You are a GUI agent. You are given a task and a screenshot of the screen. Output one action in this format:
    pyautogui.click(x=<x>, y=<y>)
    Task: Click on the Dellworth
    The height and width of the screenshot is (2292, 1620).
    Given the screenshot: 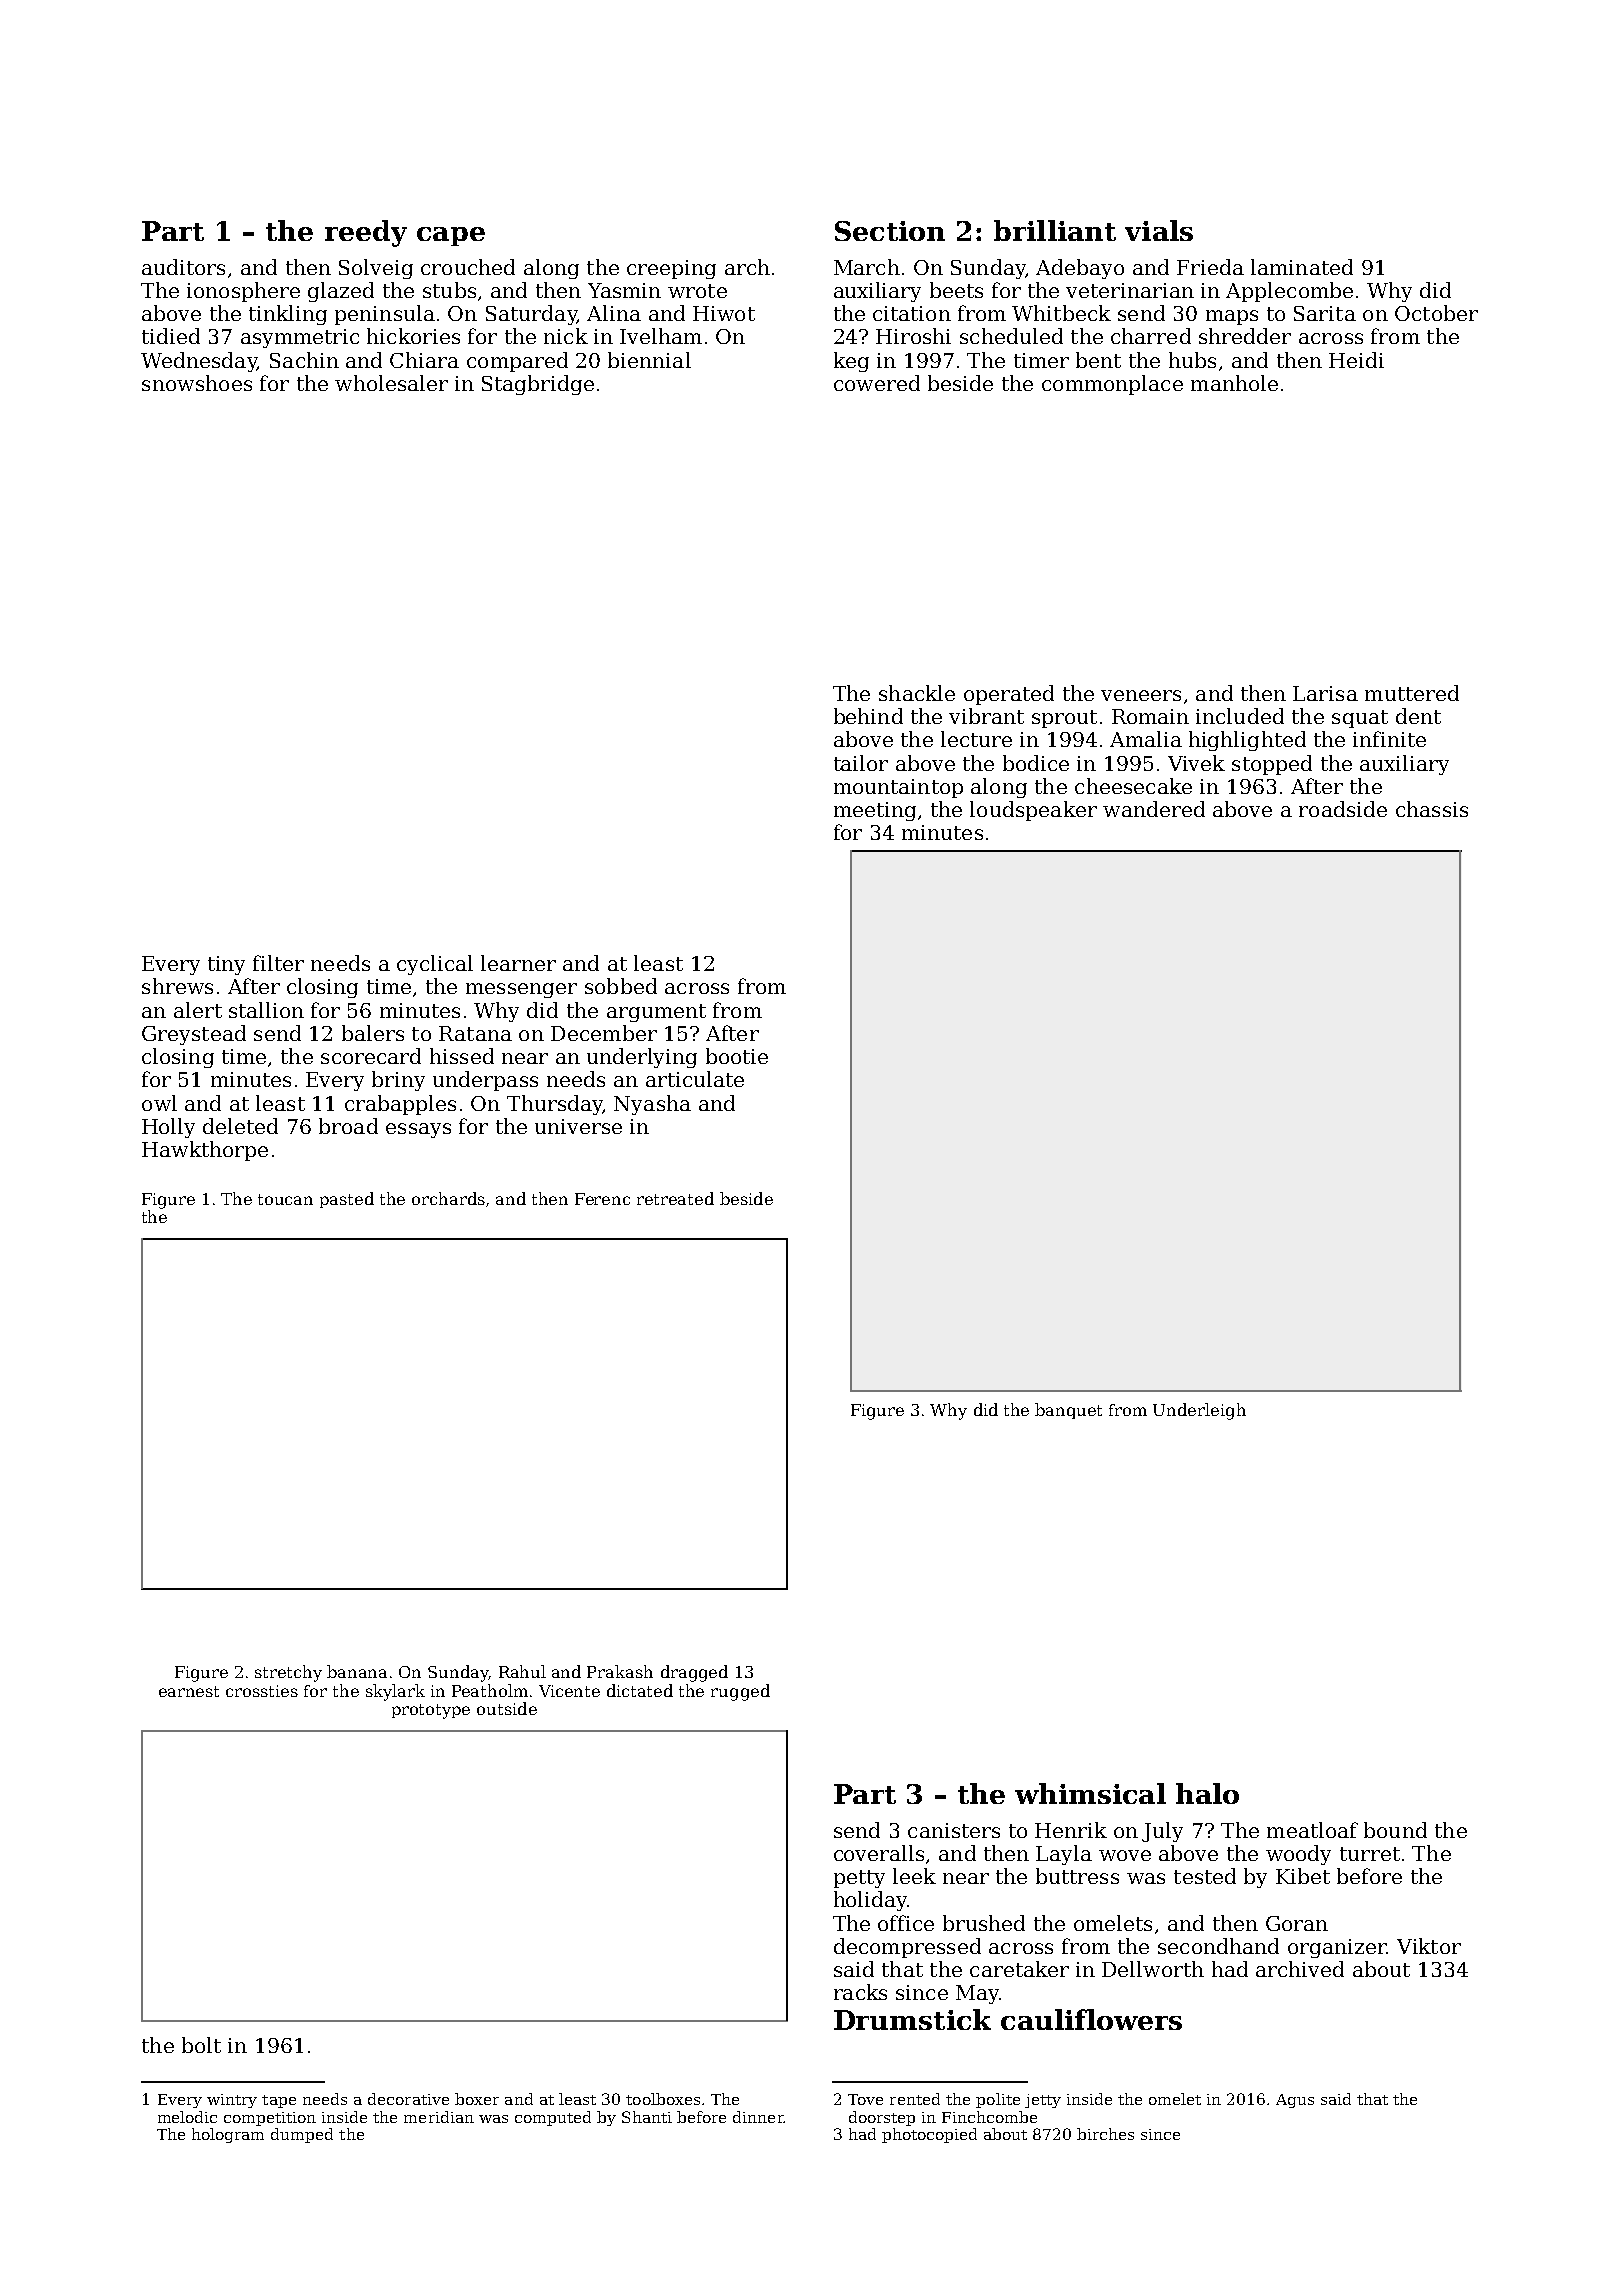 What is the action you would take?
    pyautogui.click(x=1153, y=1969)
